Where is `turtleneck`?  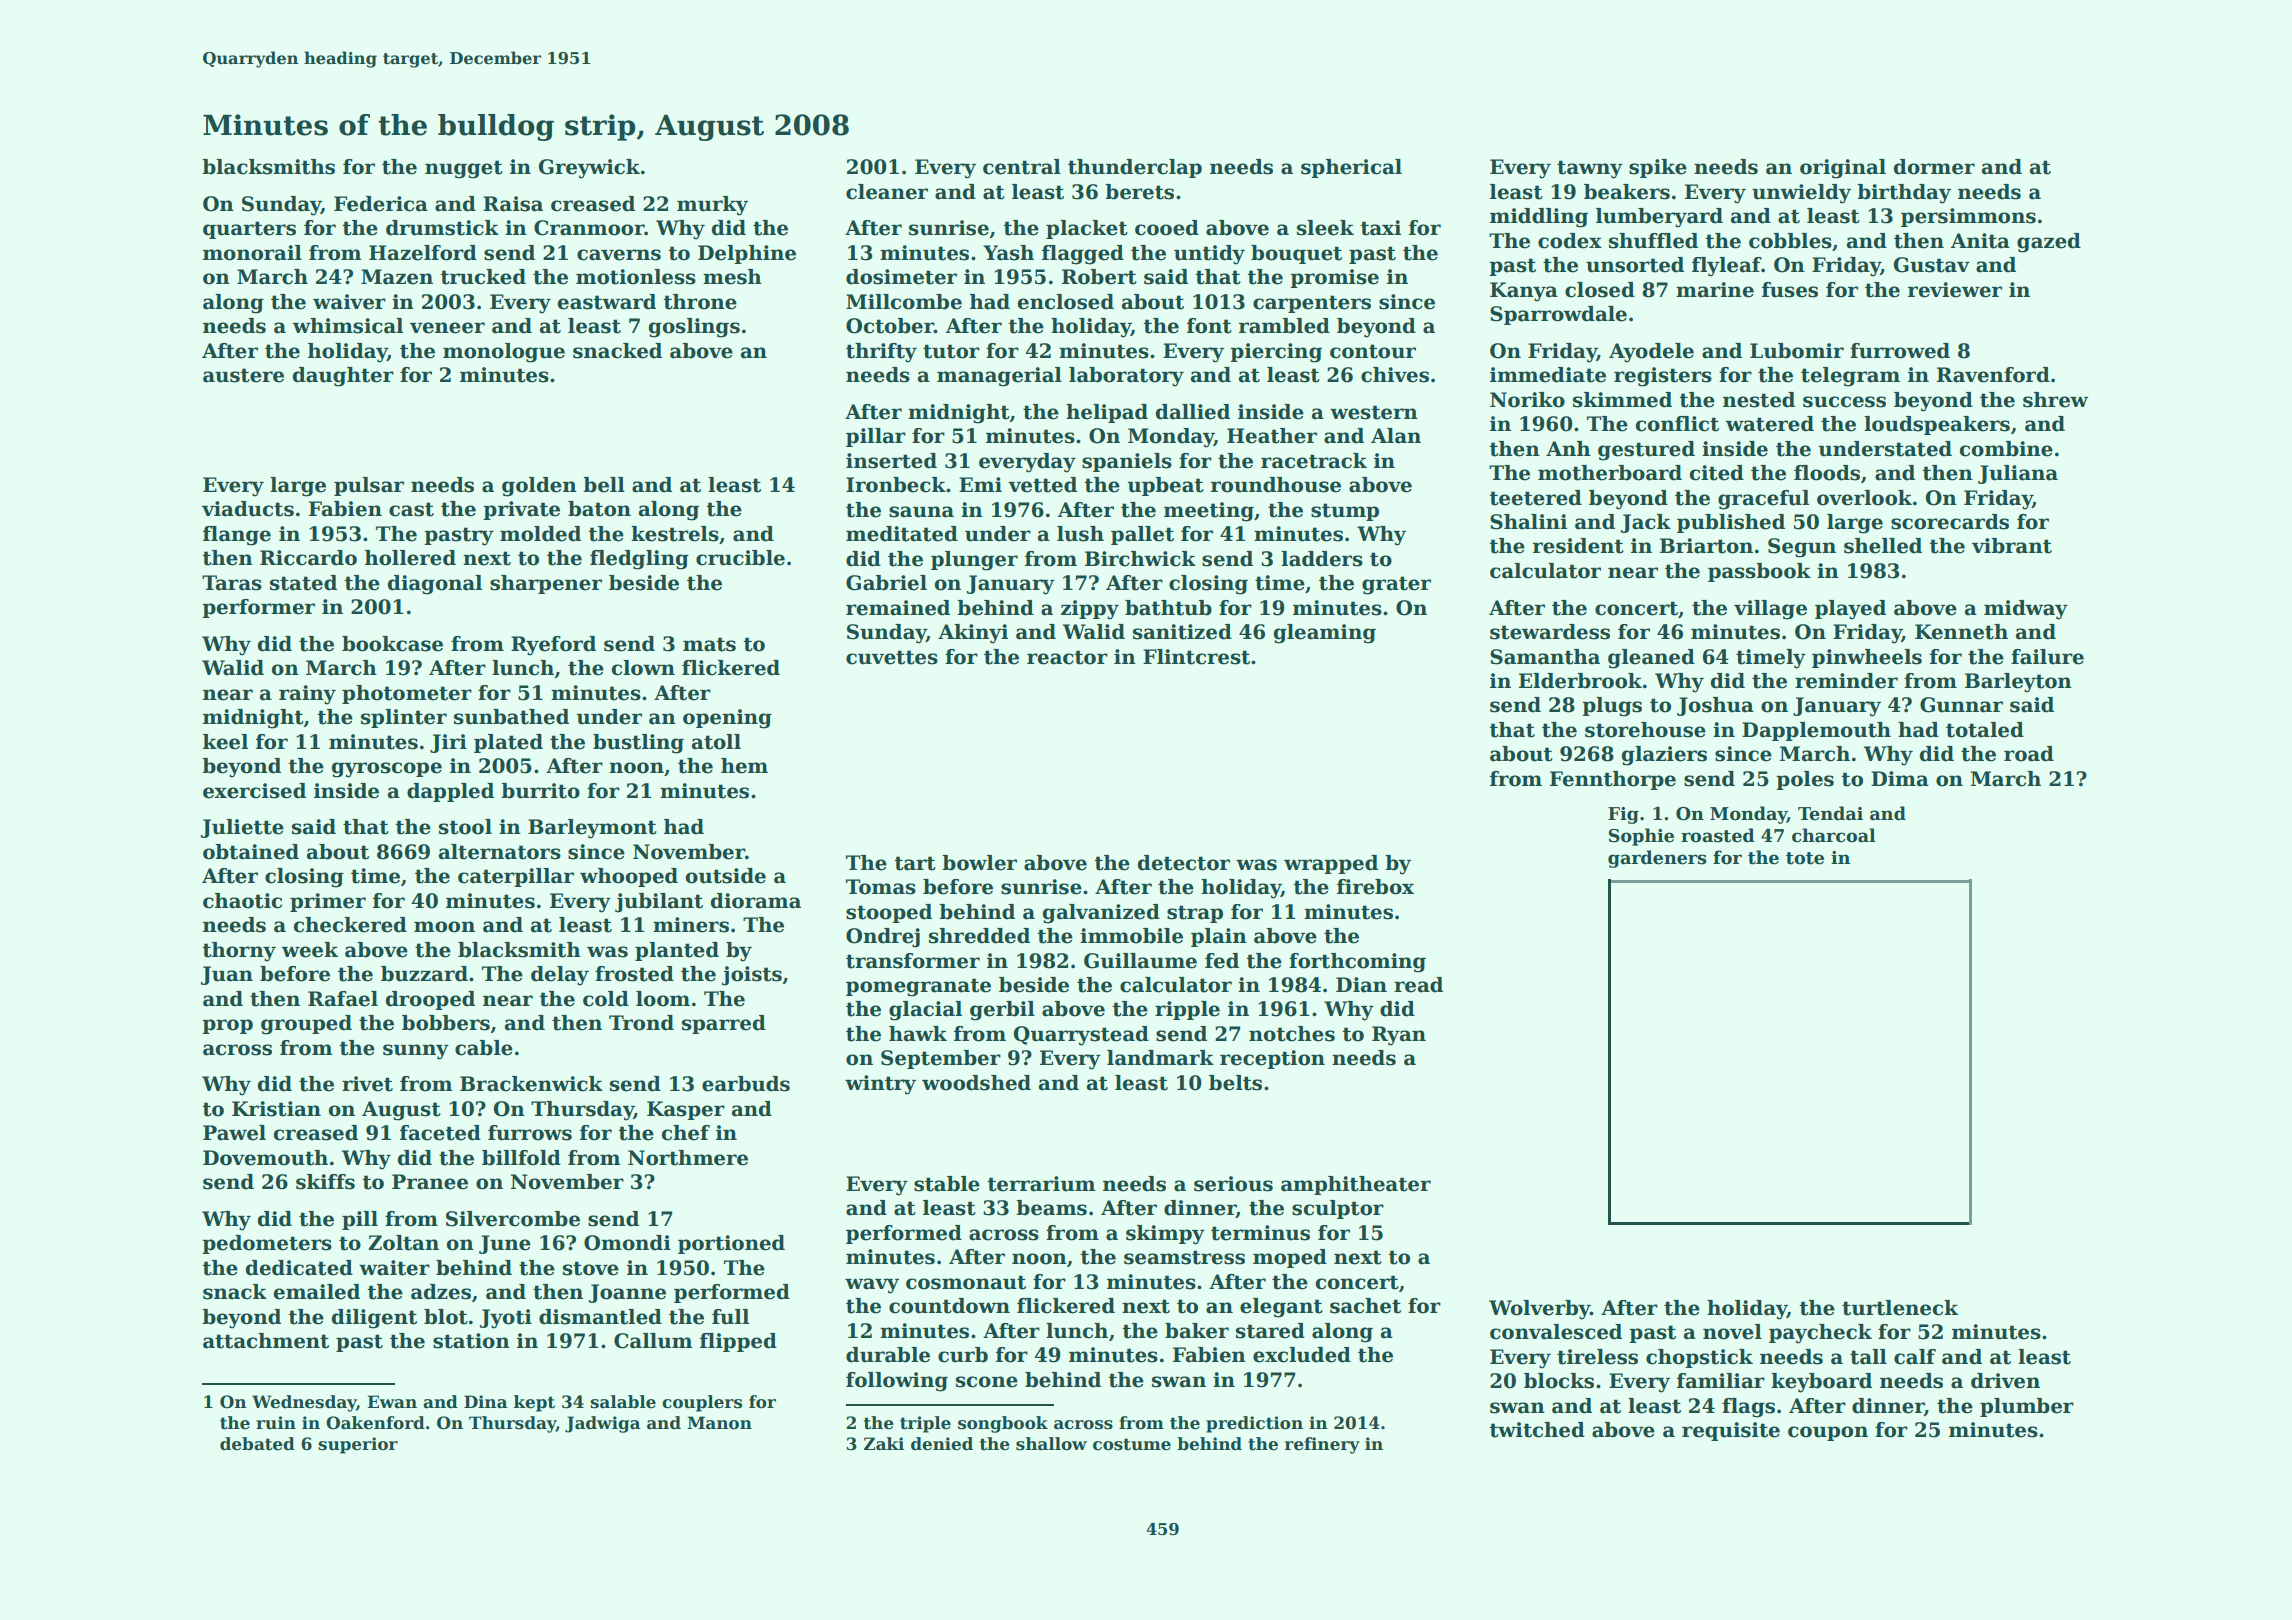
turtleneck is located at coordinates (1900, 1308).
